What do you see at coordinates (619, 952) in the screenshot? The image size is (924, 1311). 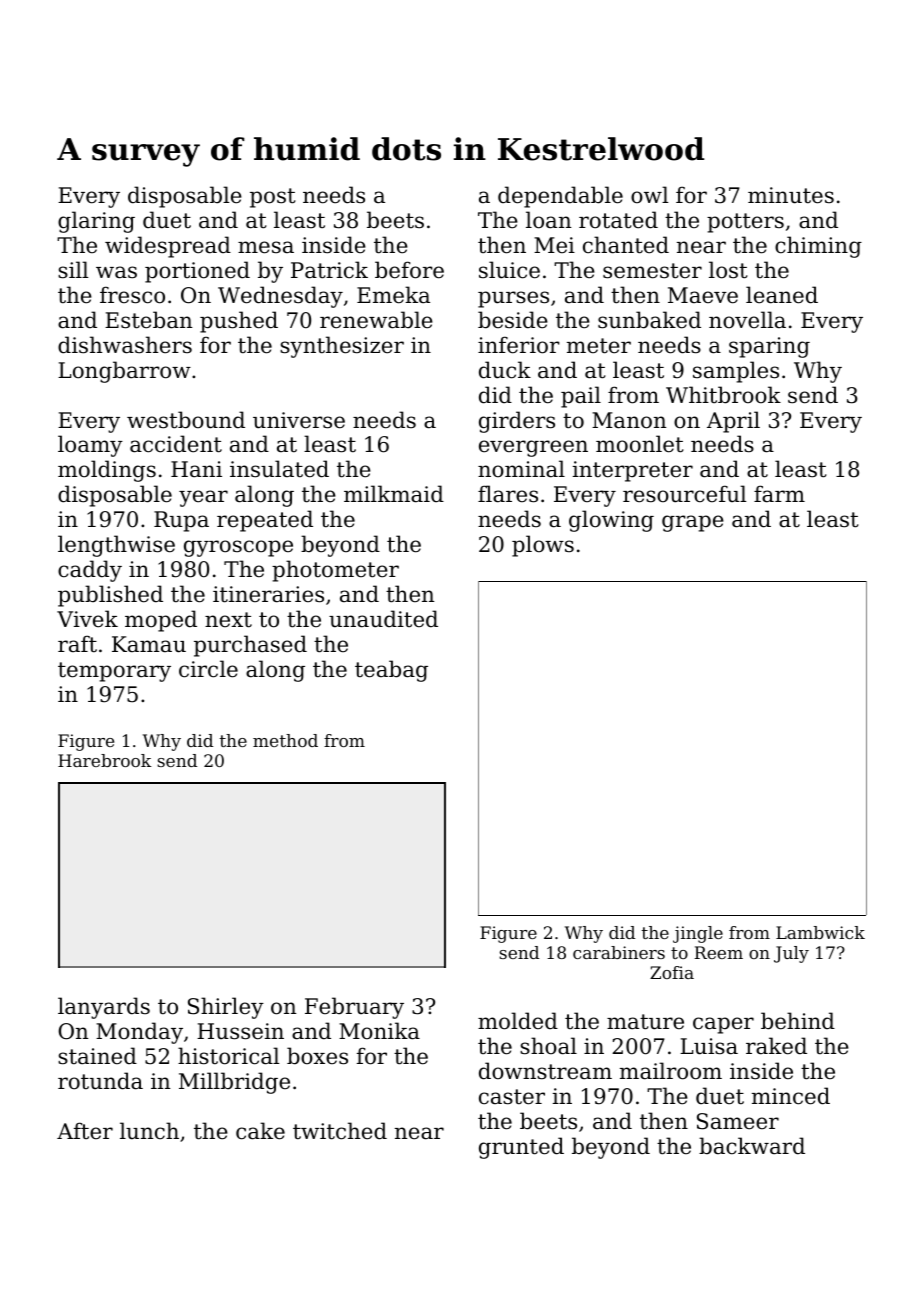 I see `carabiners` at bounding box center [619, 952].
